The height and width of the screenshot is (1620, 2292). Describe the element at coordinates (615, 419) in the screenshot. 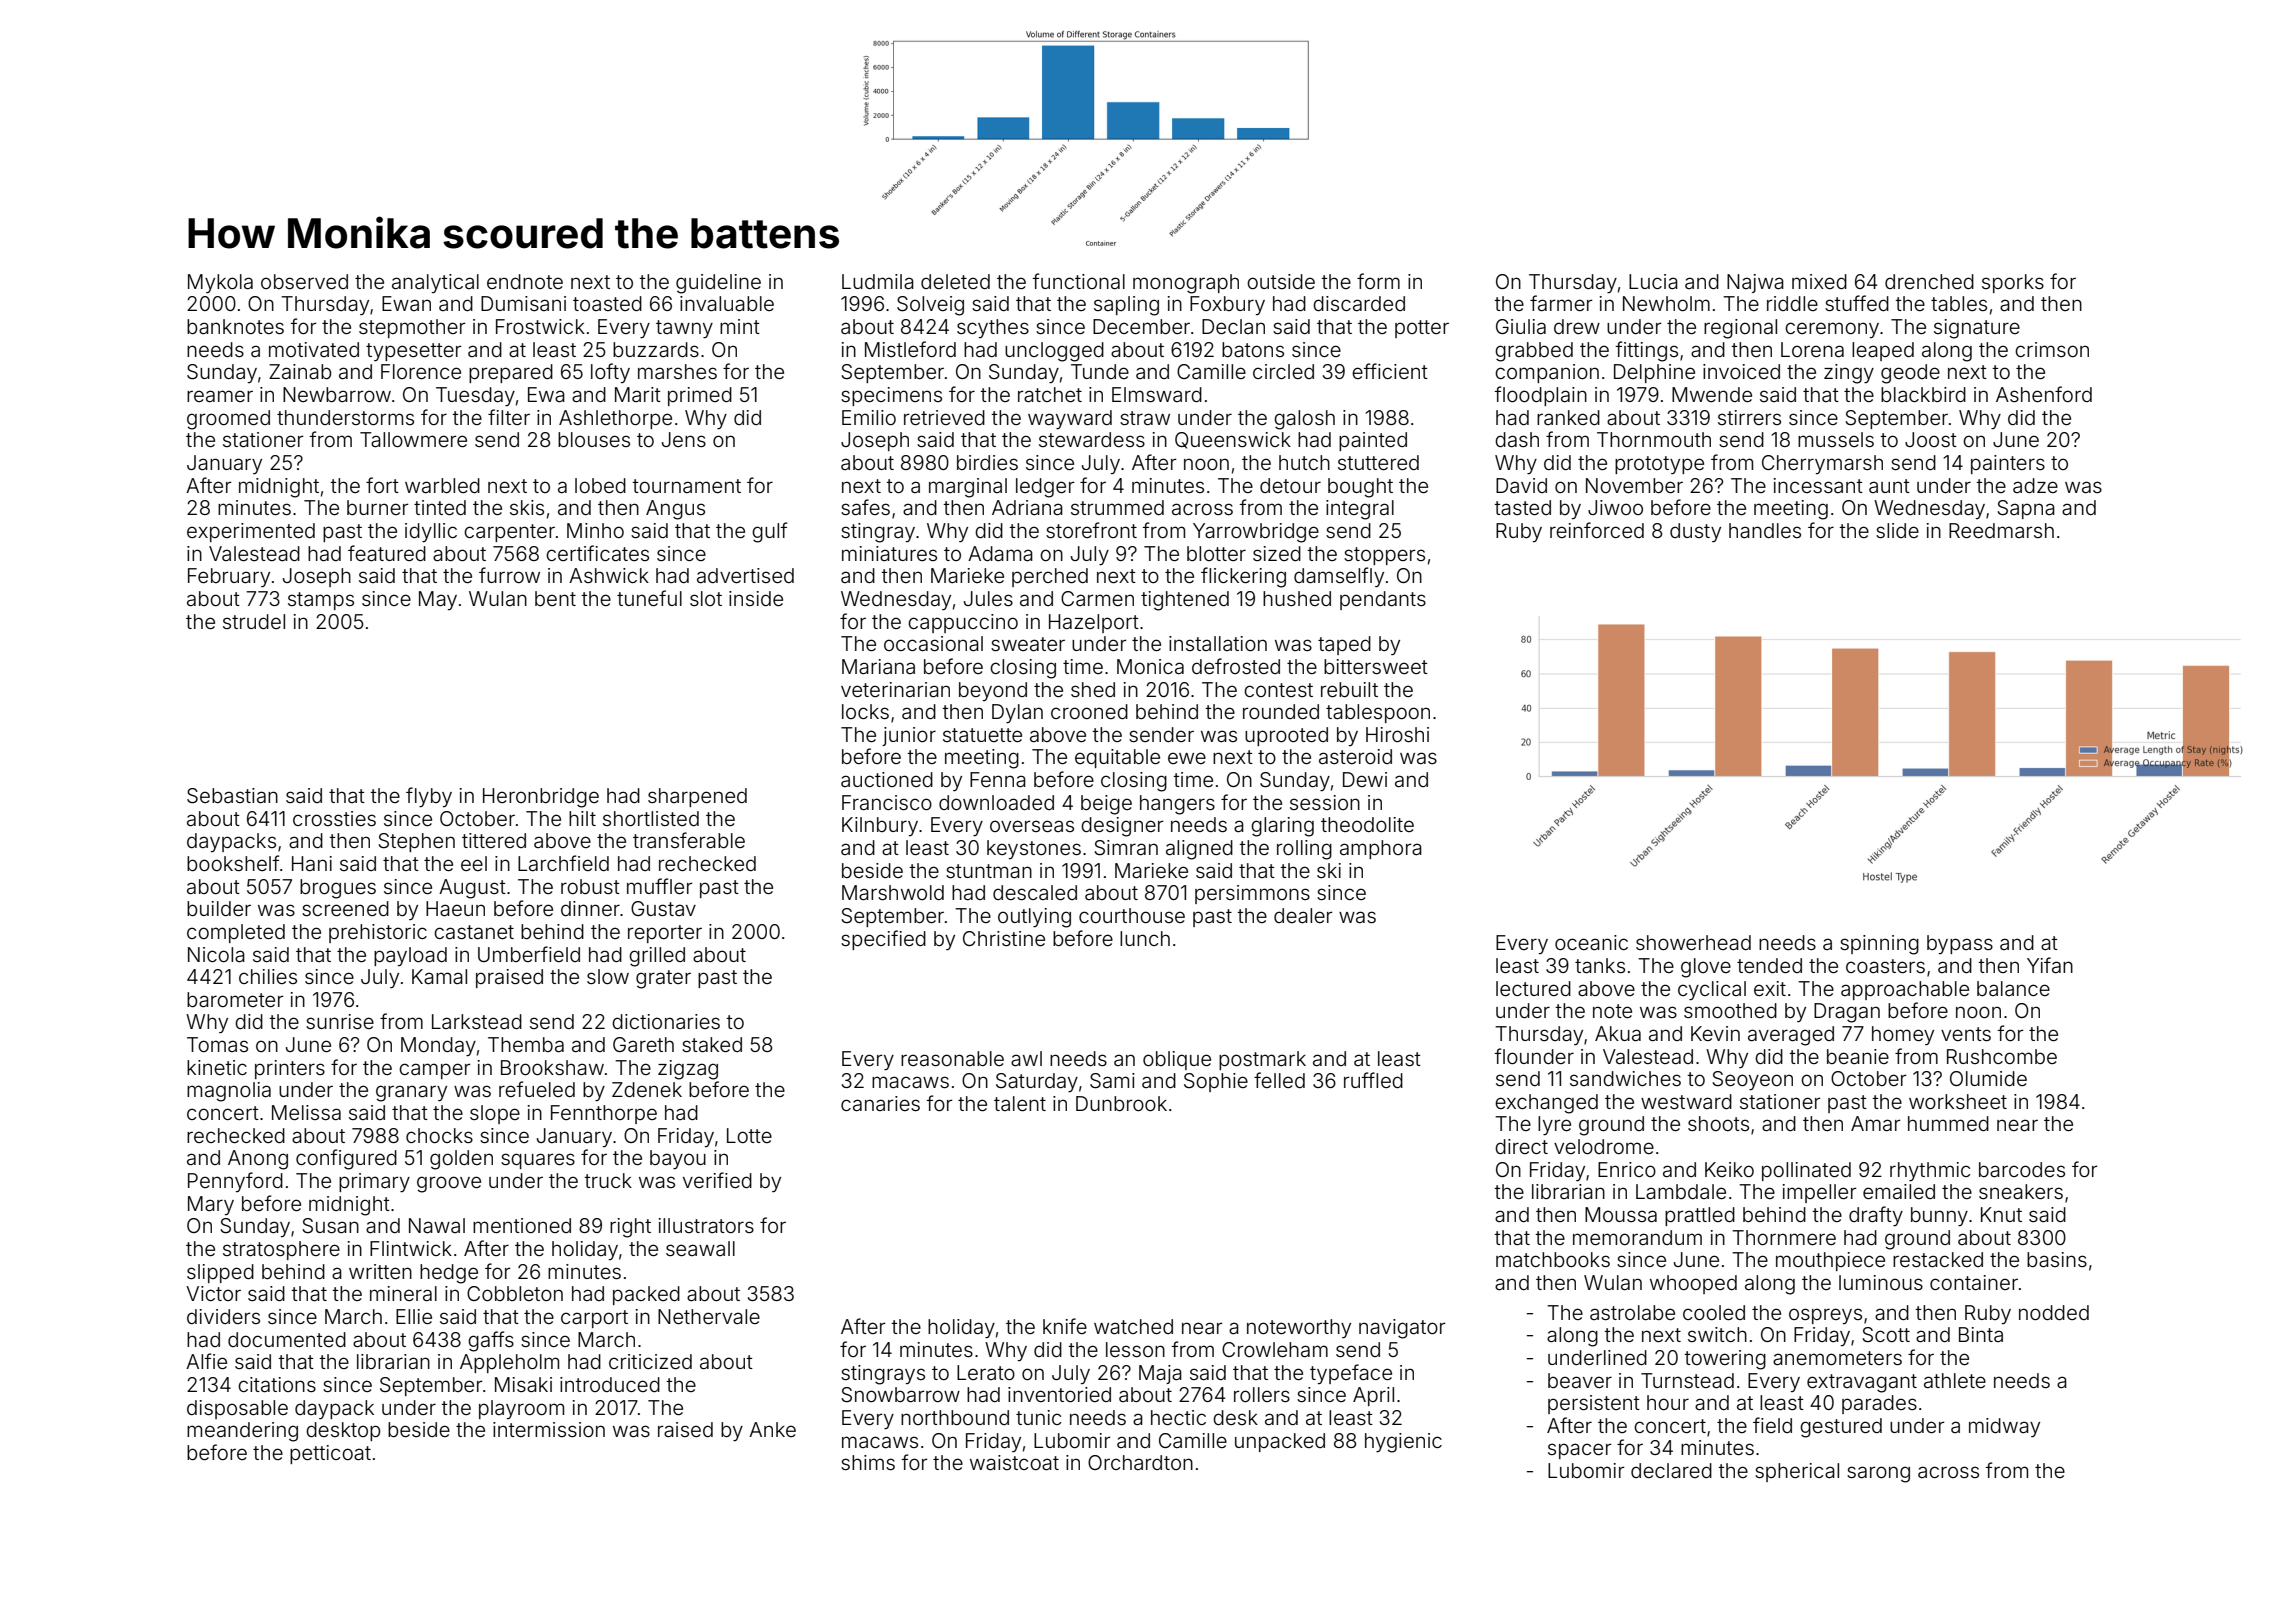

I see `Ashlethorpe` at that location.
